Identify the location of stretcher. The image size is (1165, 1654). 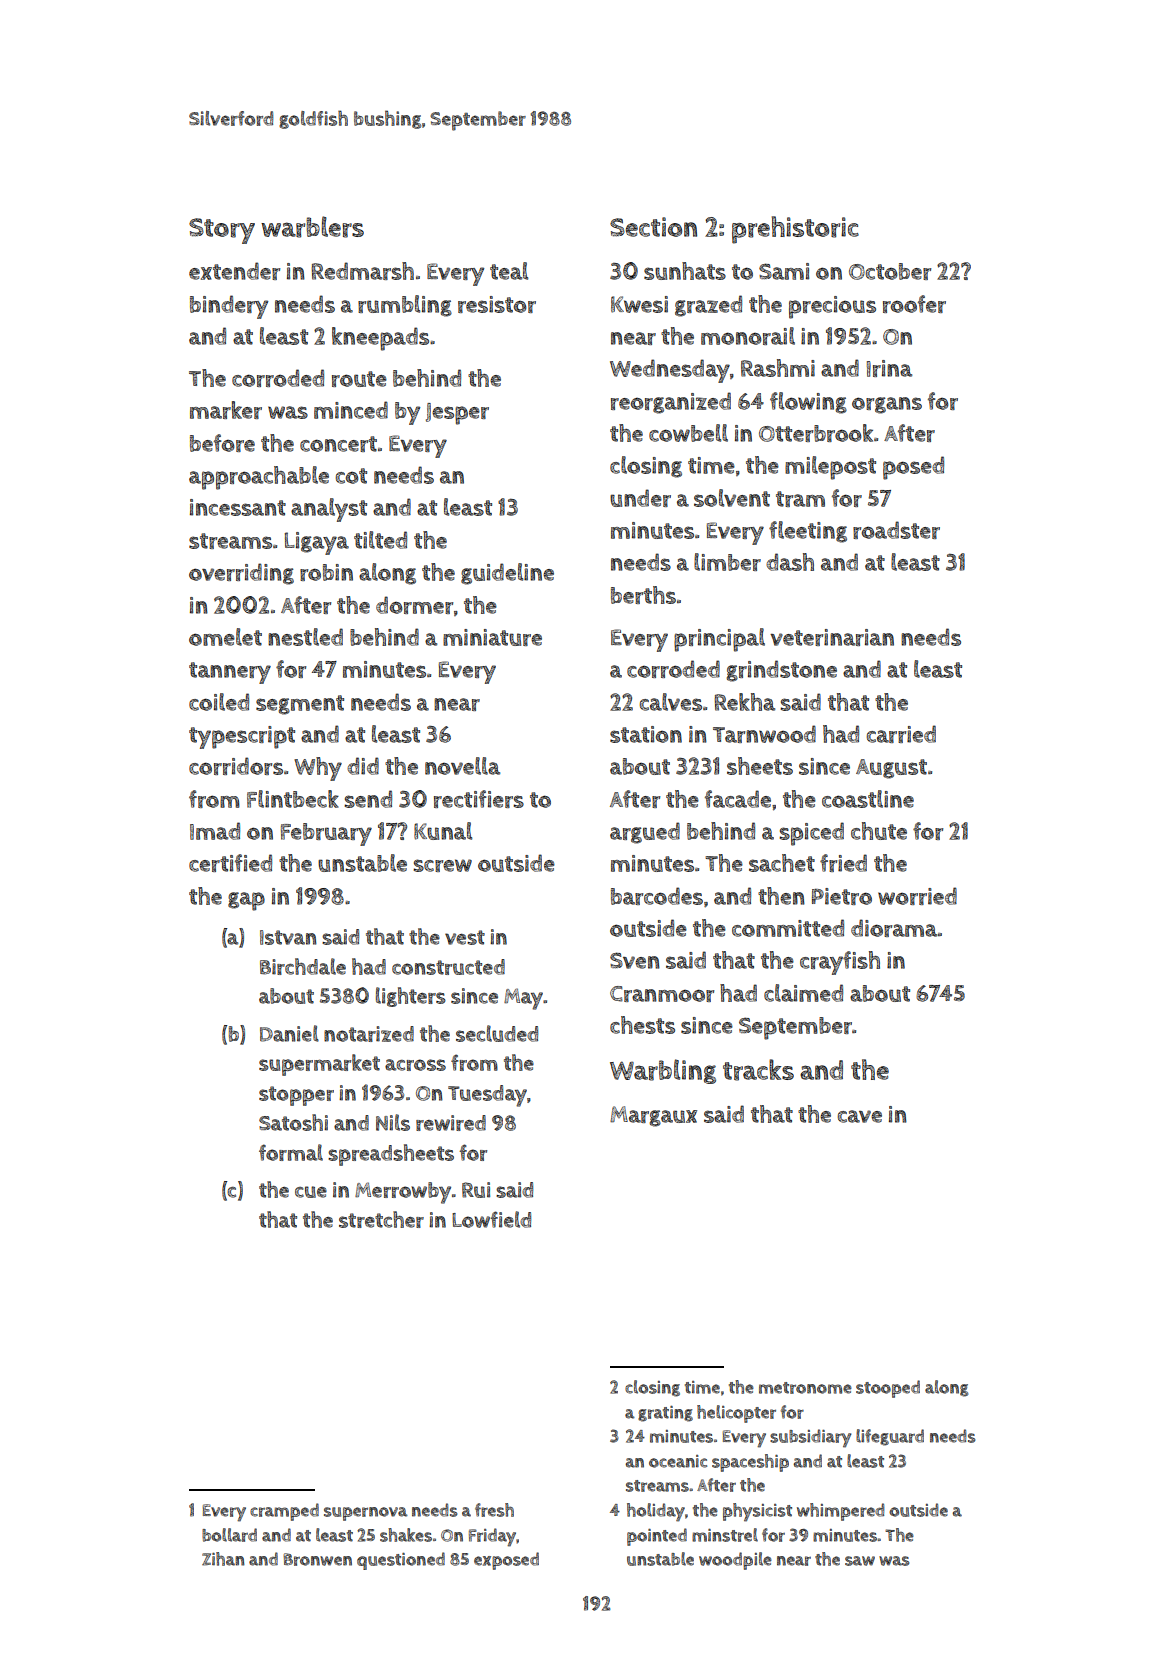
(381, 1219).
